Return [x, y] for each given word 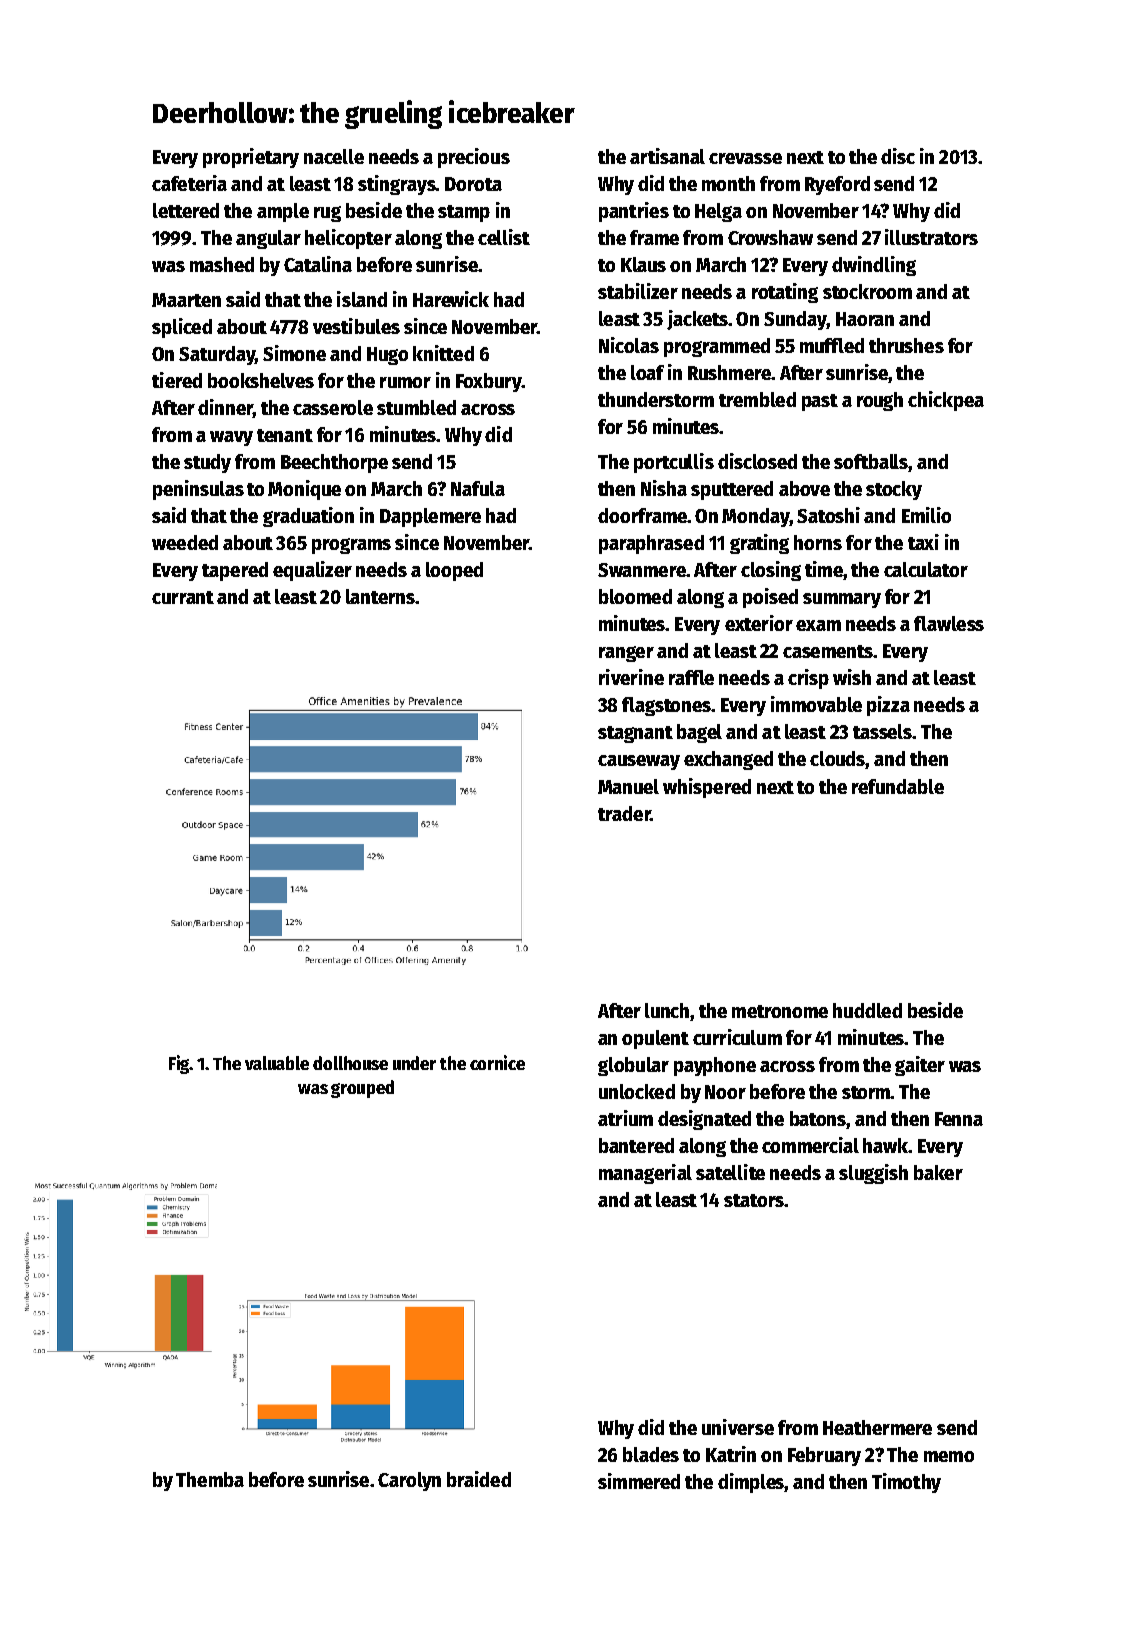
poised [770, 598]
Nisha [664, 488]
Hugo [387, 356]
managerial [645, 1174]
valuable [277, 1063]
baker [938, 1172]
